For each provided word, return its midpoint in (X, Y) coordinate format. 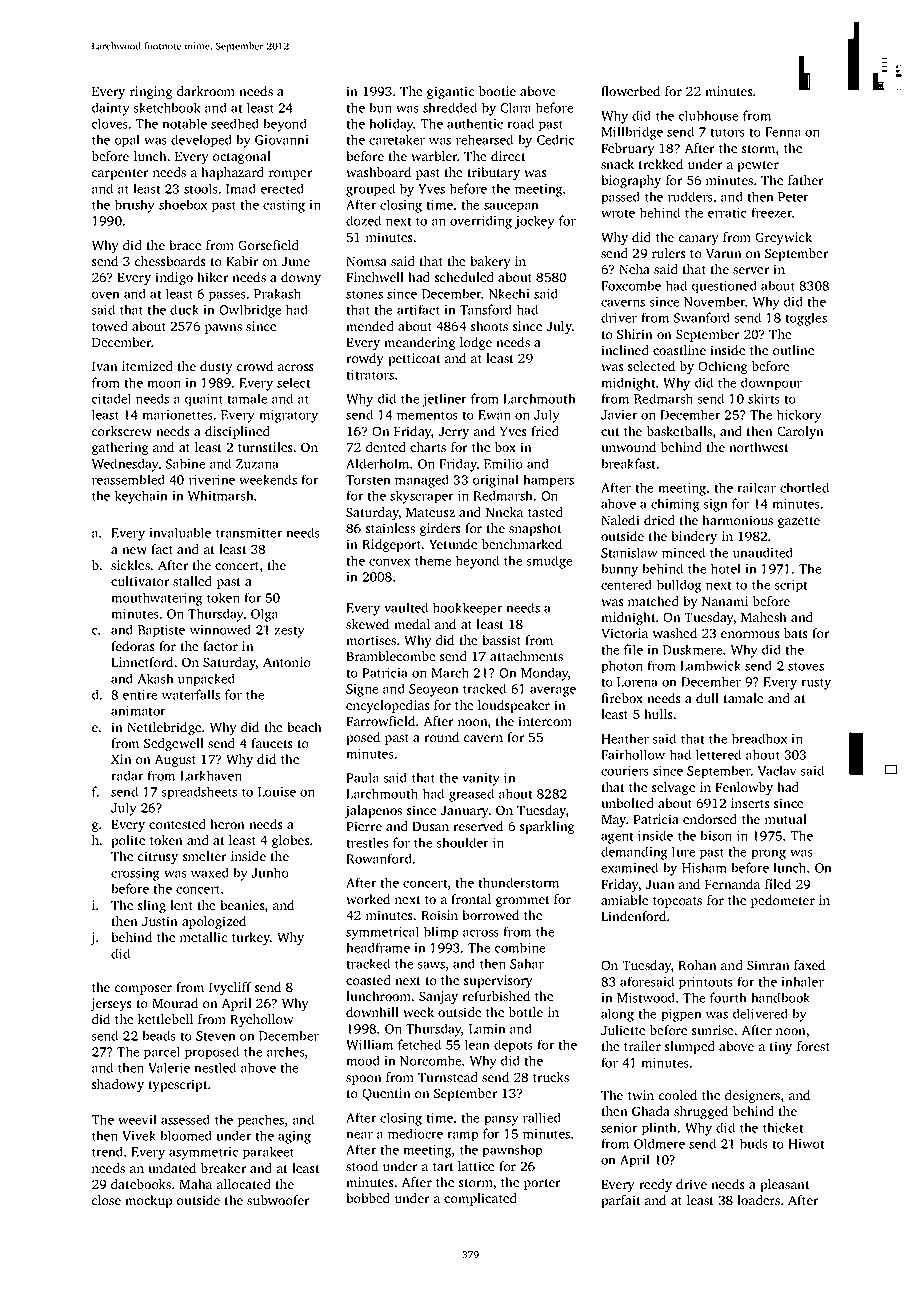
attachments (526, 656)
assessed (185, 1119)
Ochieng (722, 367)
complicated (480, 1199)
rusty (816, 684)
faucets (272, 743)
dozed (363, 220)
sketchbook (167, 107)
